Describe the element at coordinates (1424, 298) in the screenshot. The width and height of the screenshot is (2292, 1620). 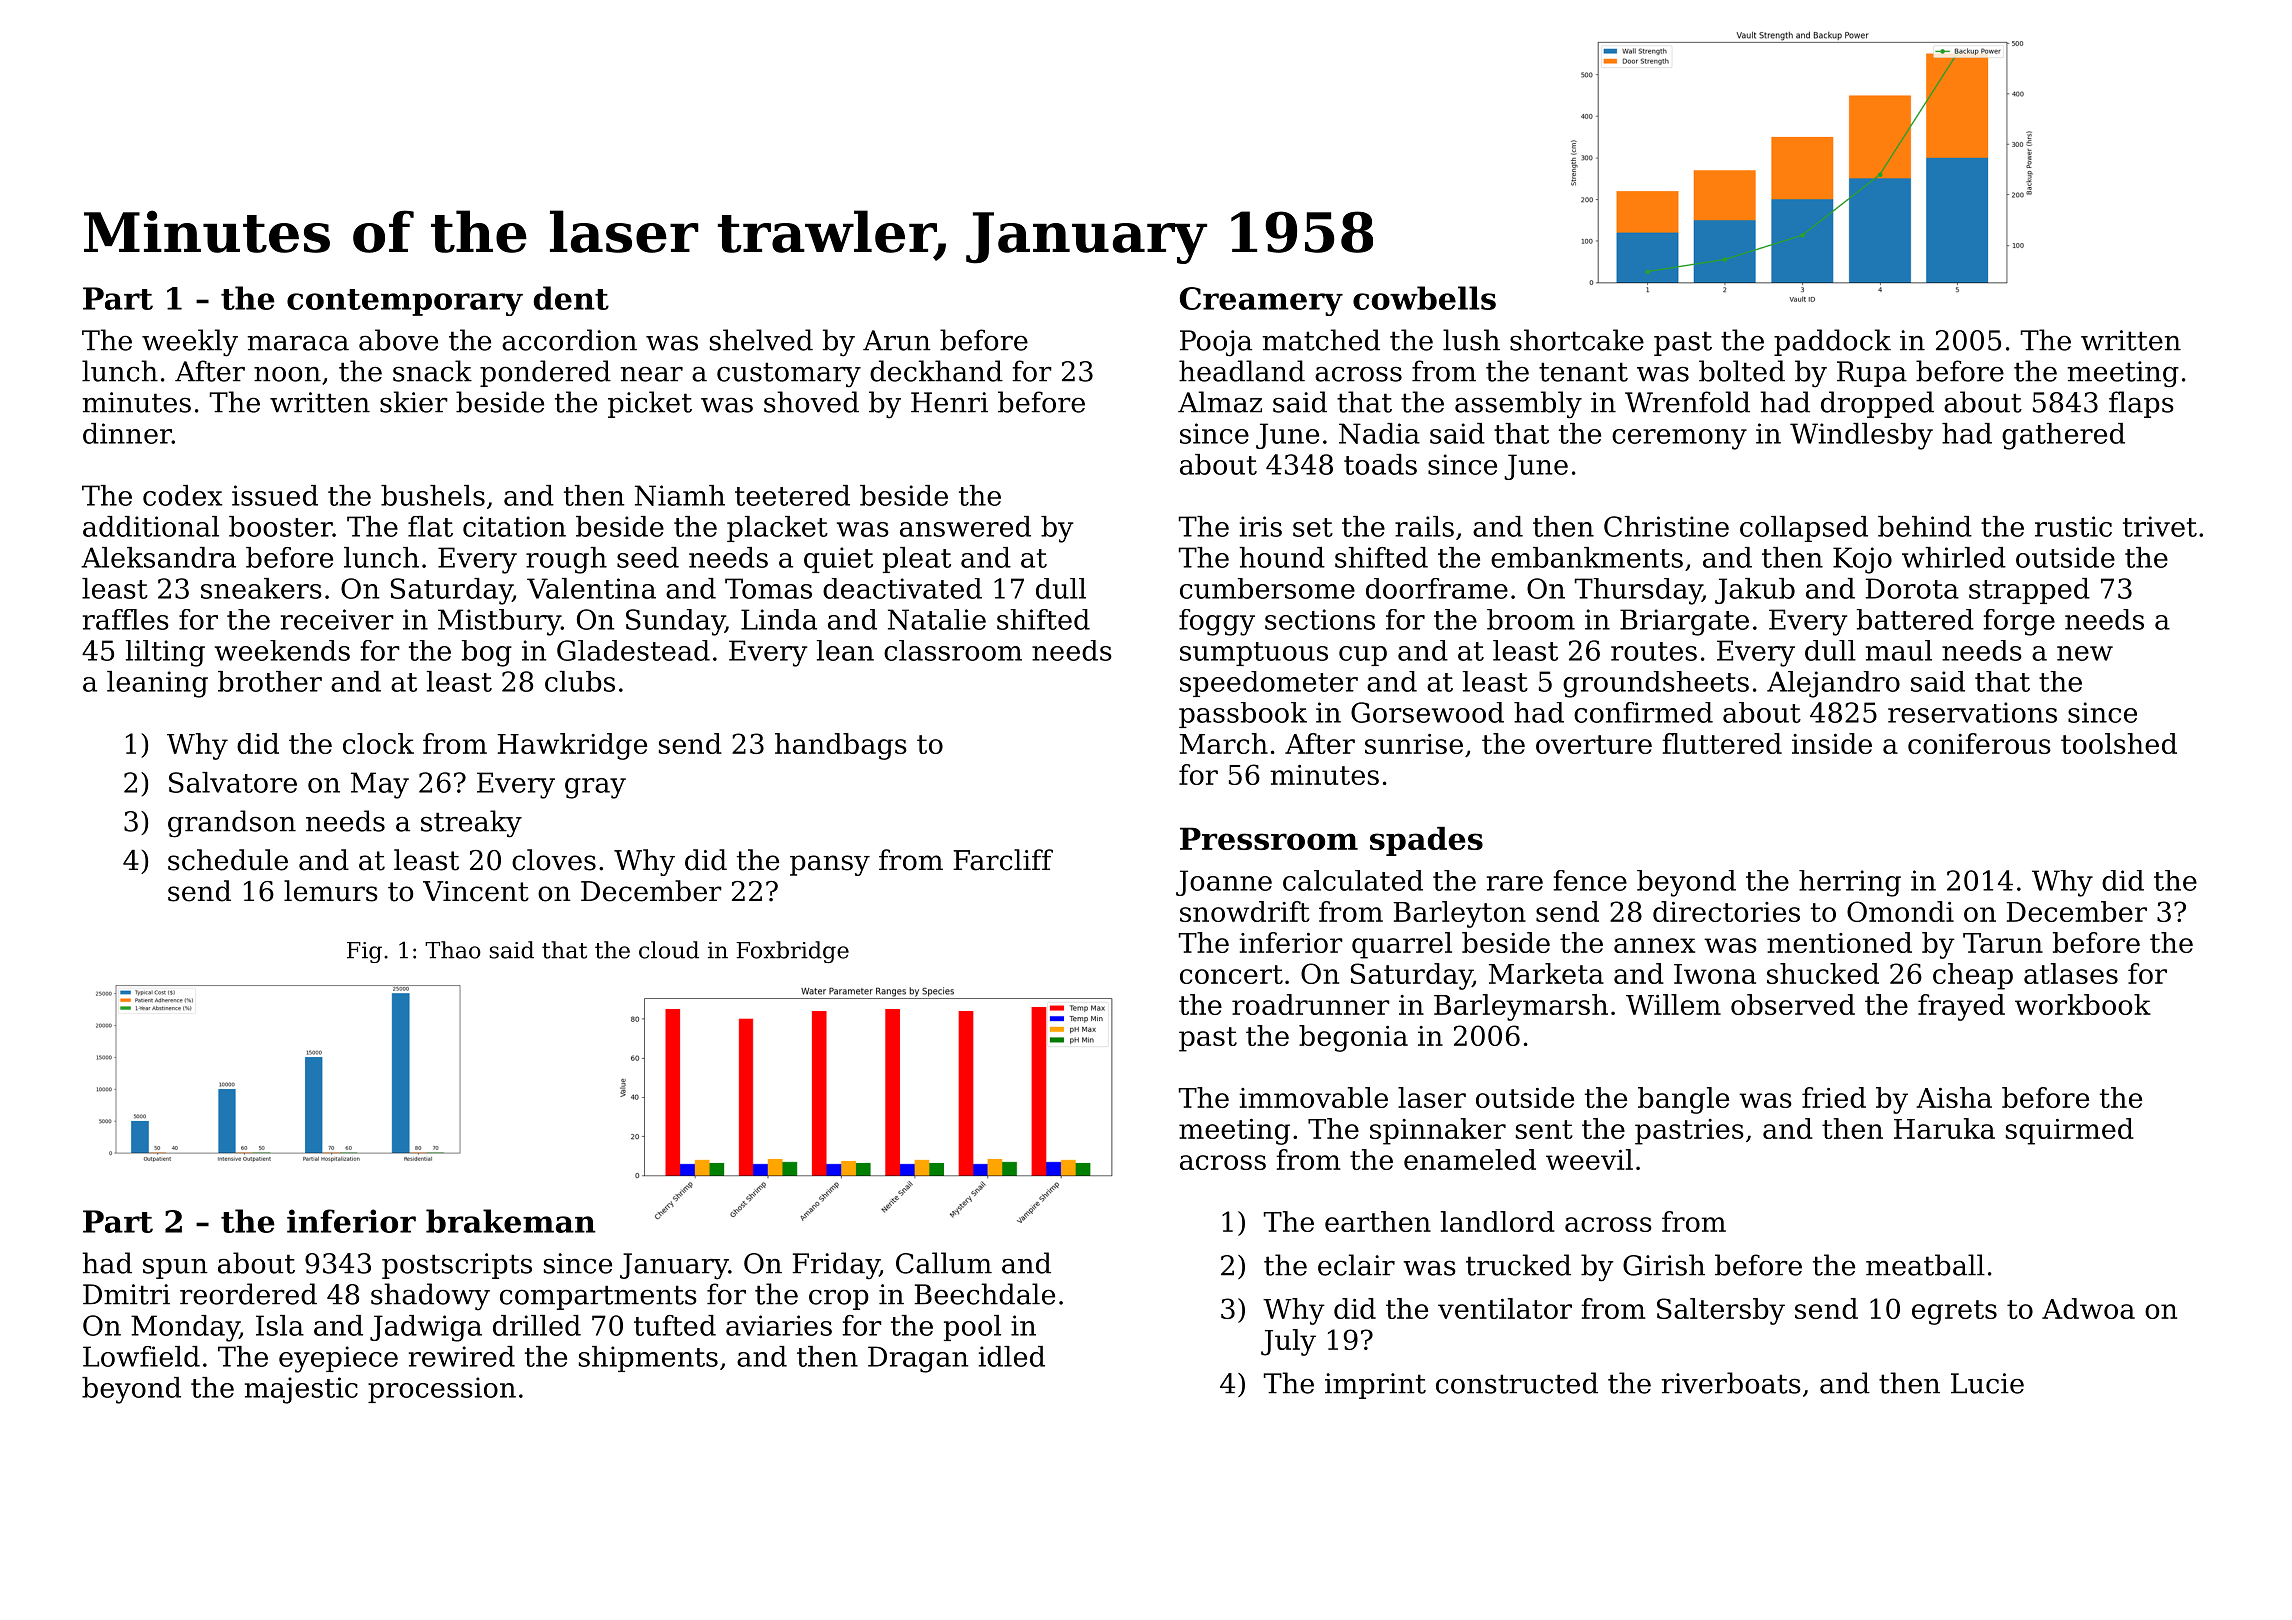
I see `cowbells` at that location.
